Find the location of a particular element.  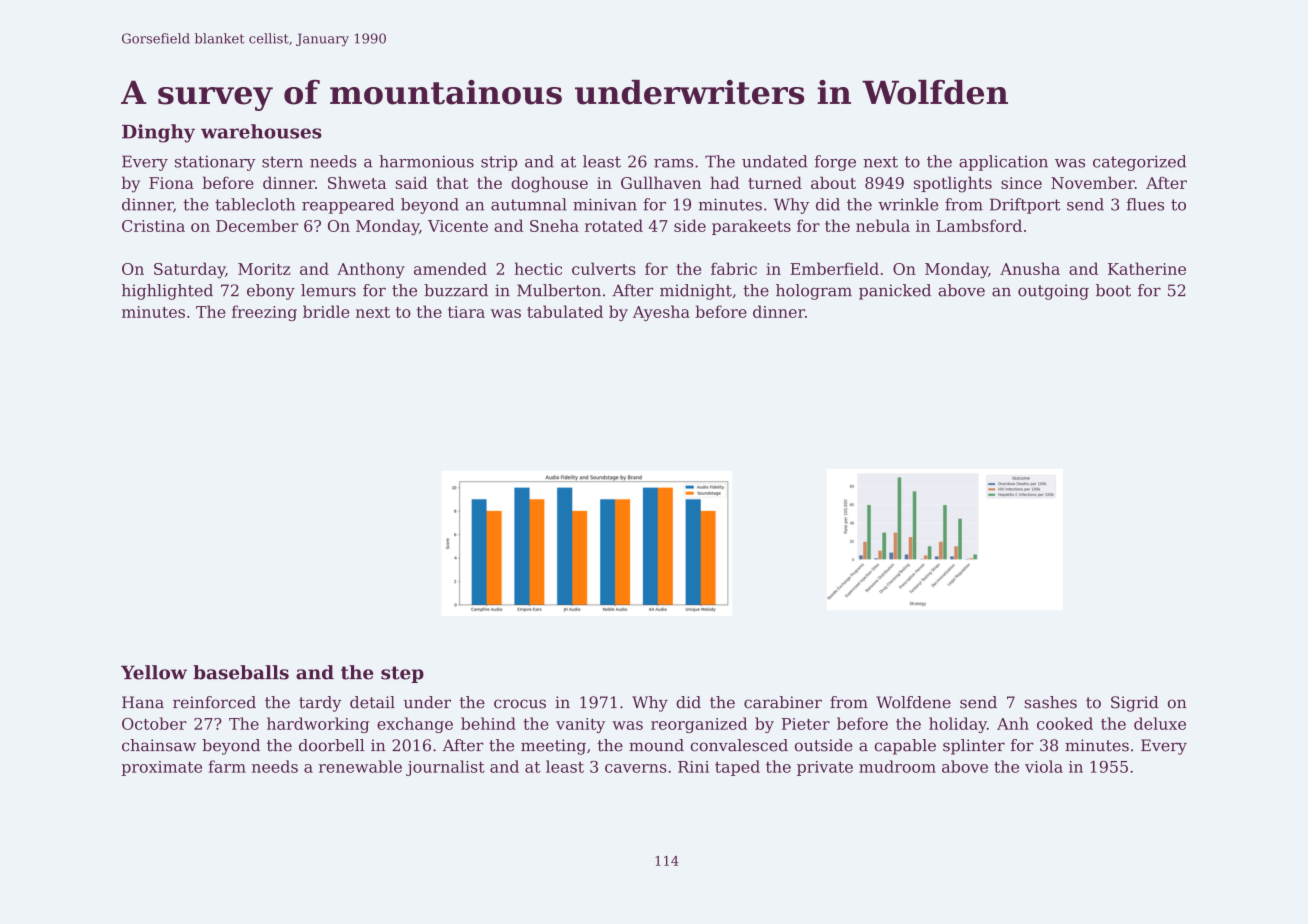

flues is located at coordinates (1145, 204).
